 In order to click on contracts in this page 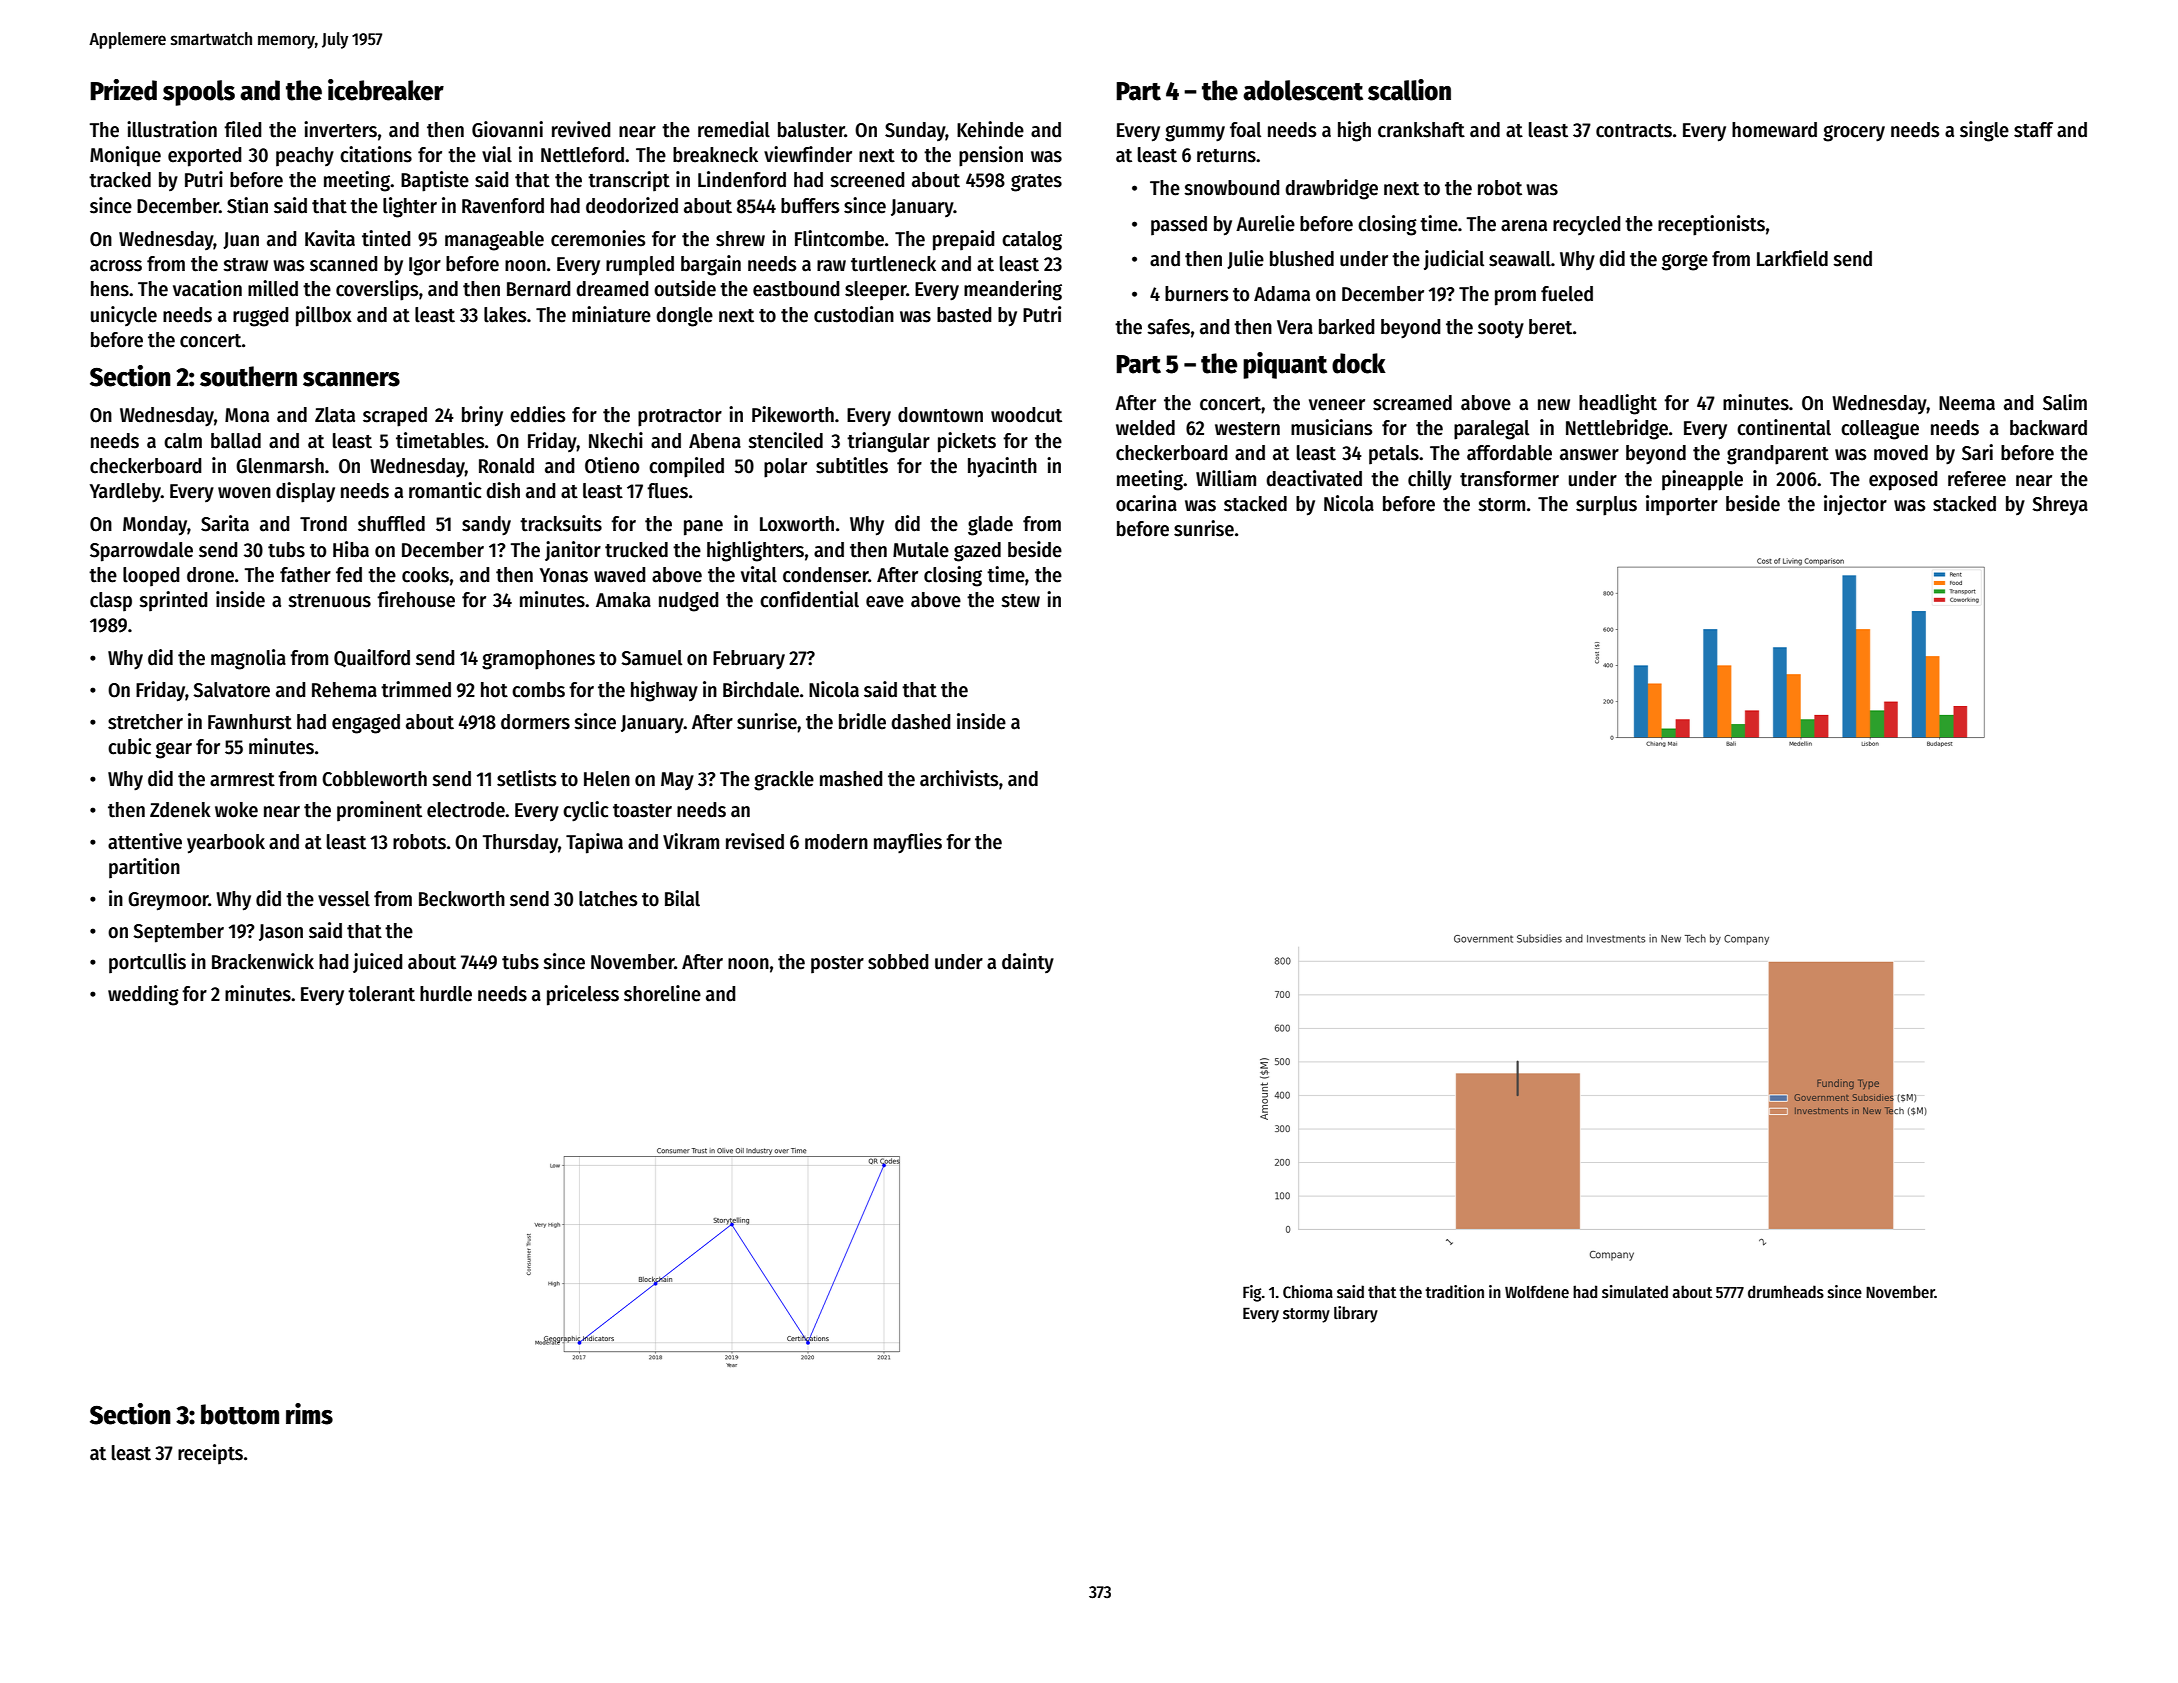, I will do `click(1634, 131)`.
